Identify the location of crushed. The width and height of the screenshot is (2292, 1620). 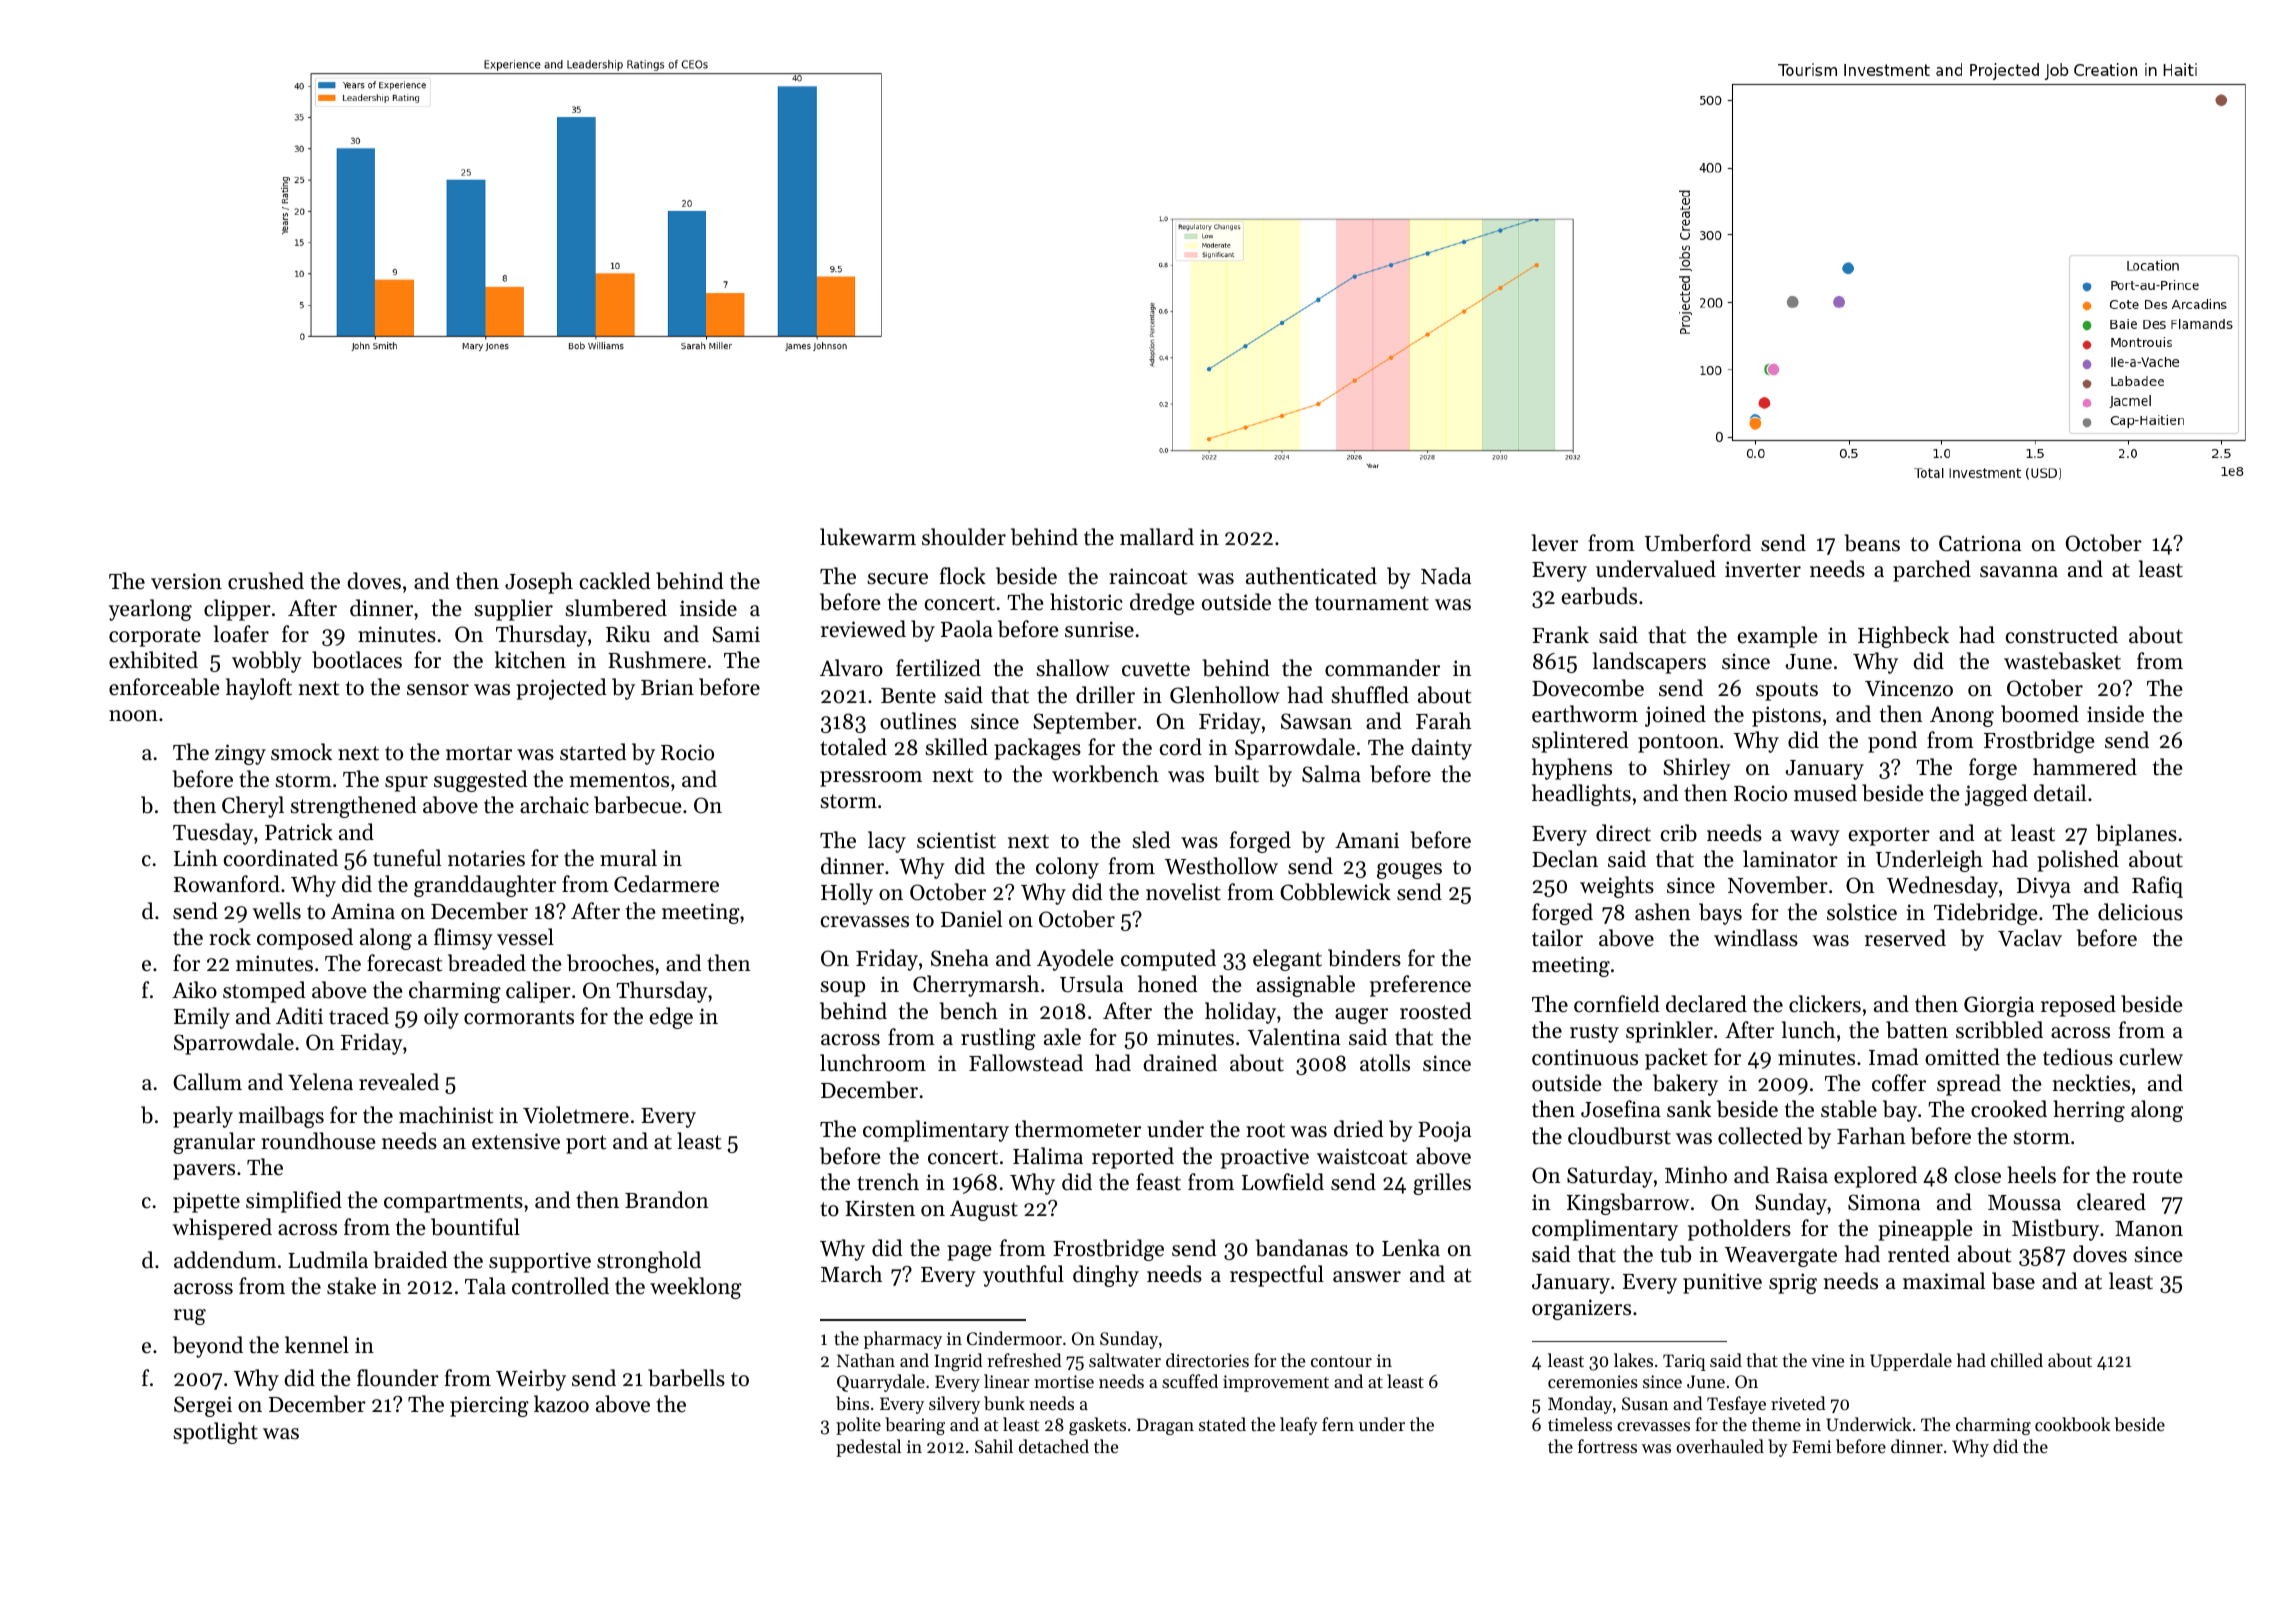
(266, 581).
